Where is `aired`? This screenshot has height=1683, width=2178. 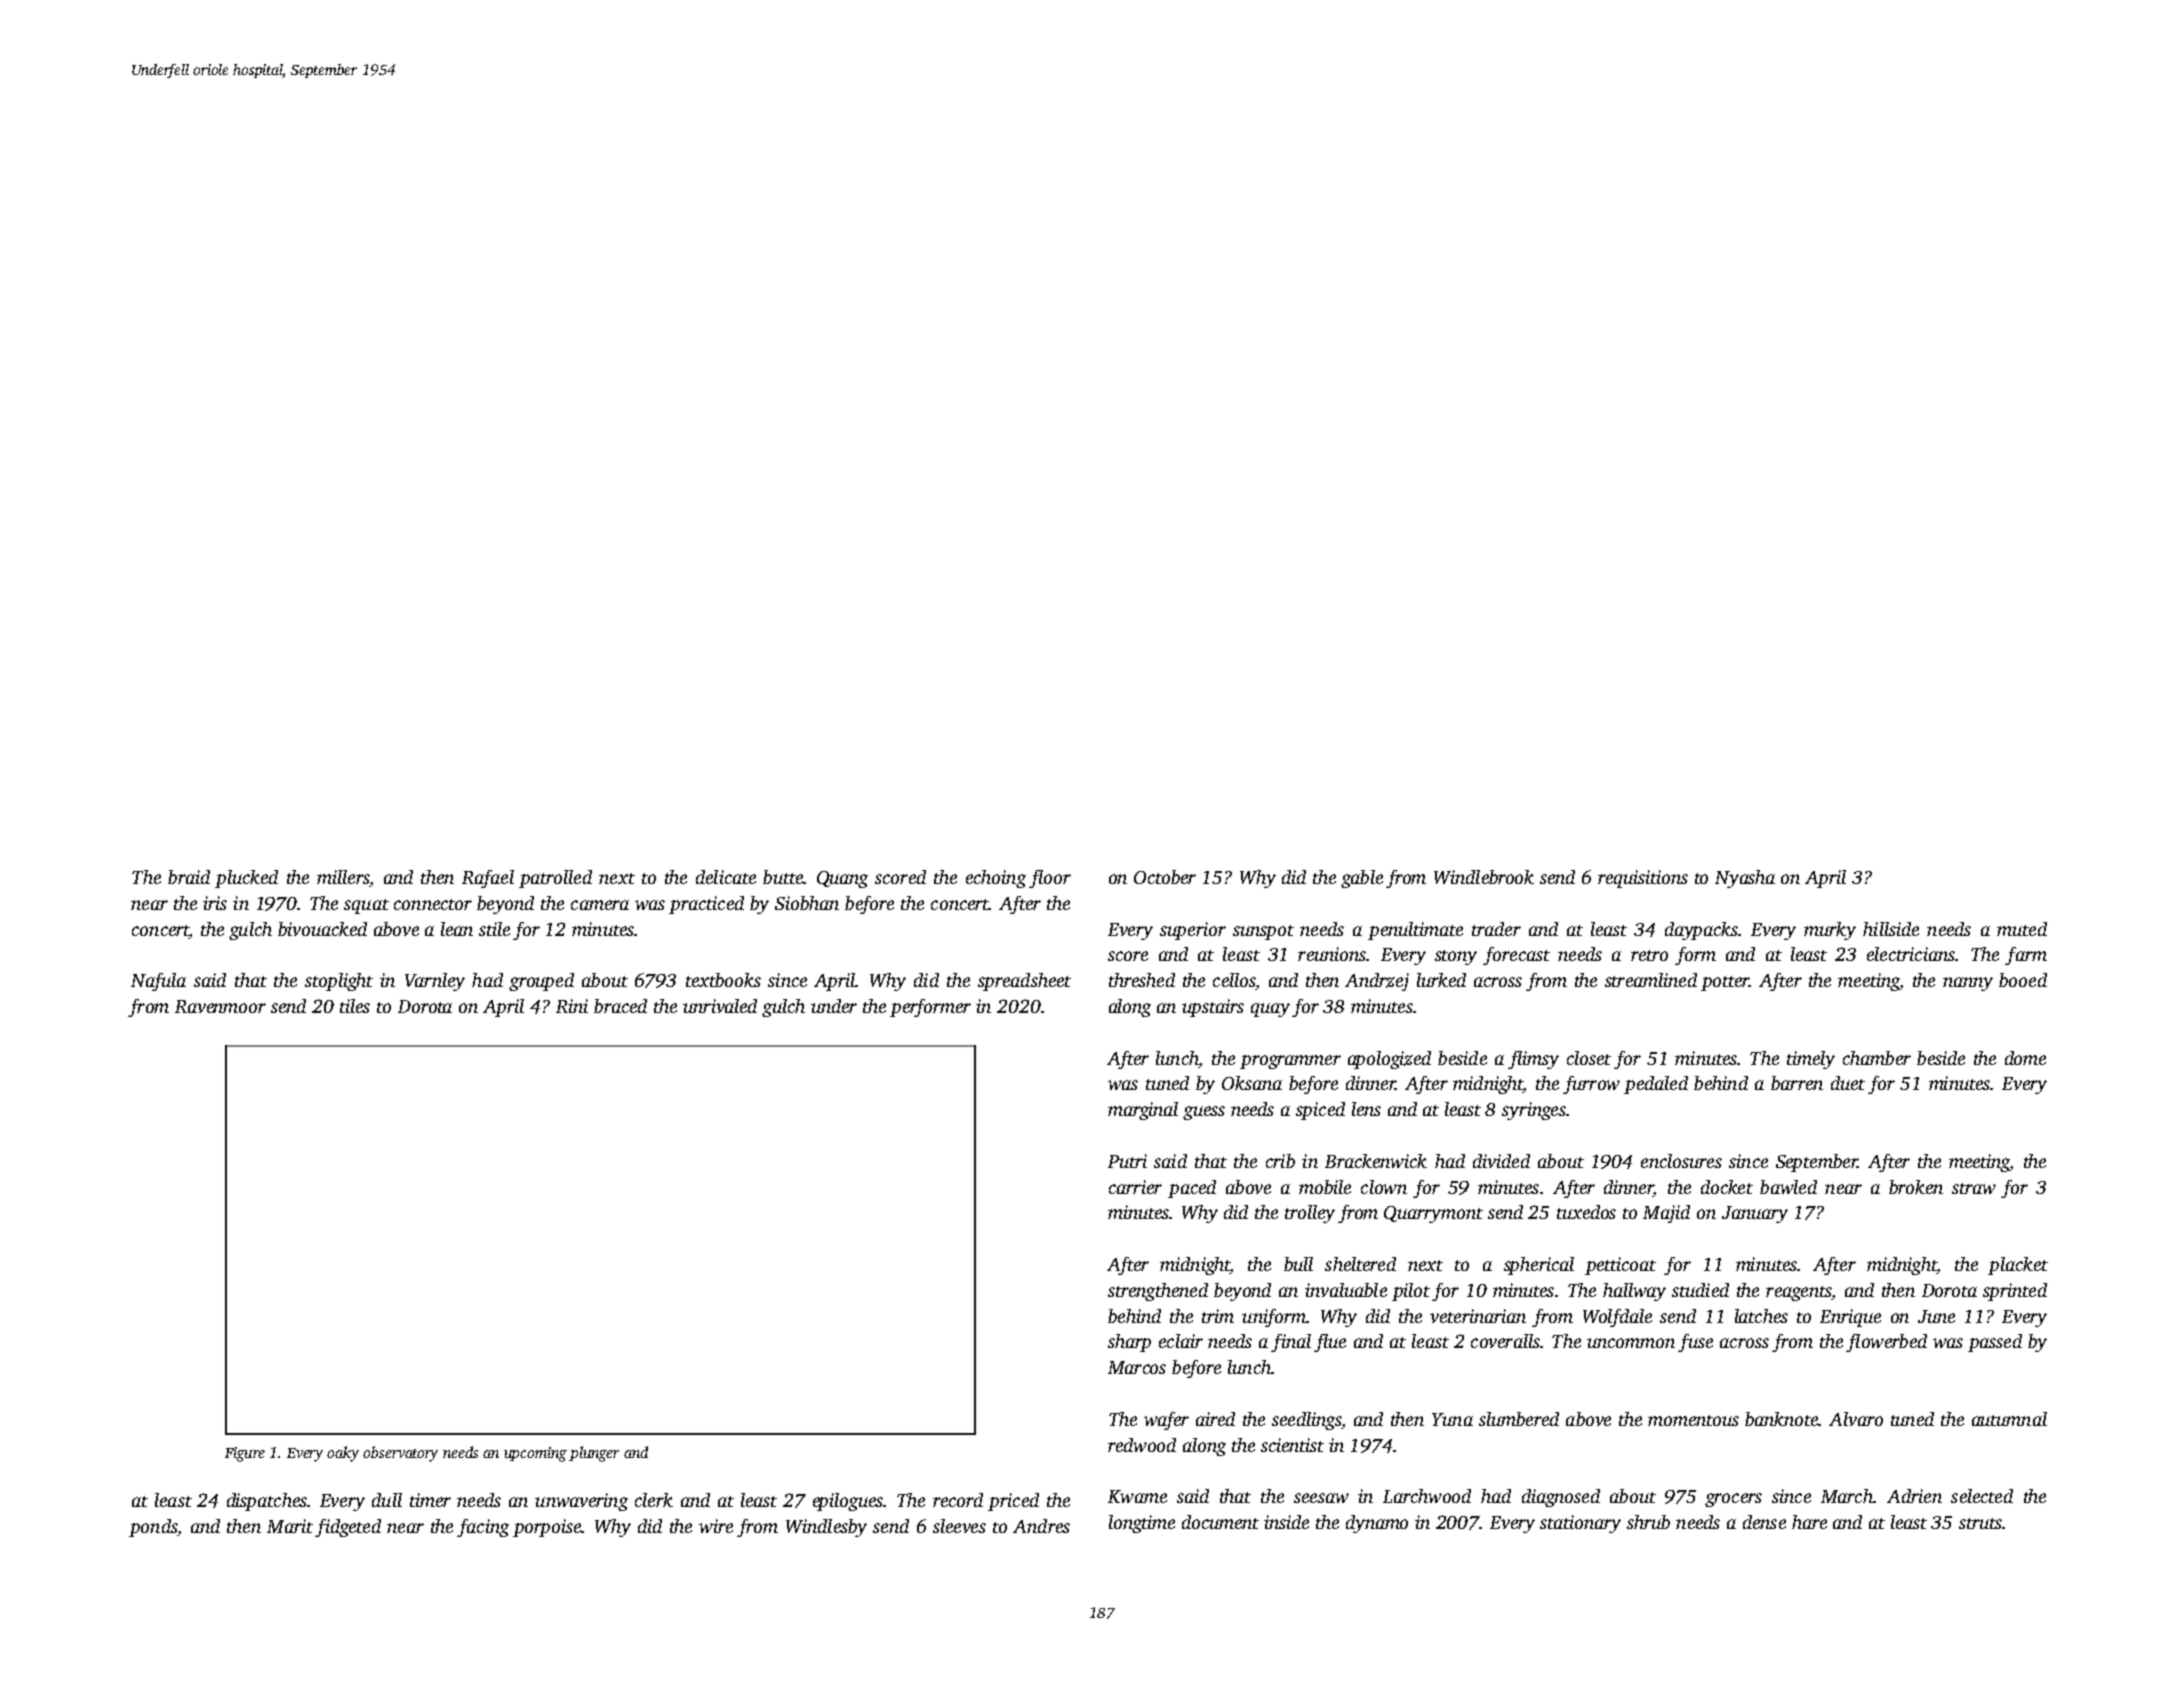 aired is located at coordinates (1215, 1419).
